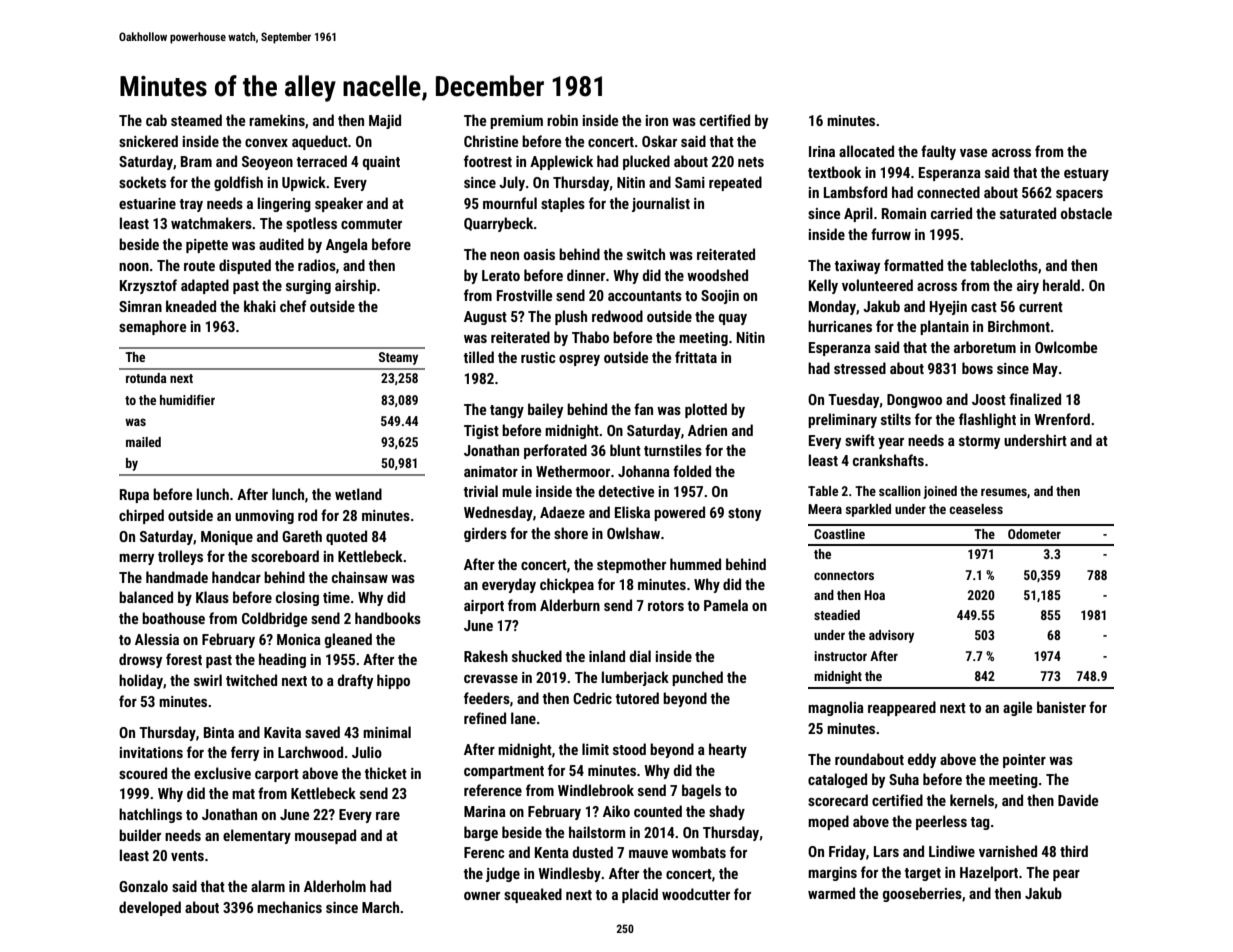 This page has height=952, width=1233. What do you see at coordinates (1034, 534) in the page?
I see `Odometer` at bounding box center [1034, 534].
